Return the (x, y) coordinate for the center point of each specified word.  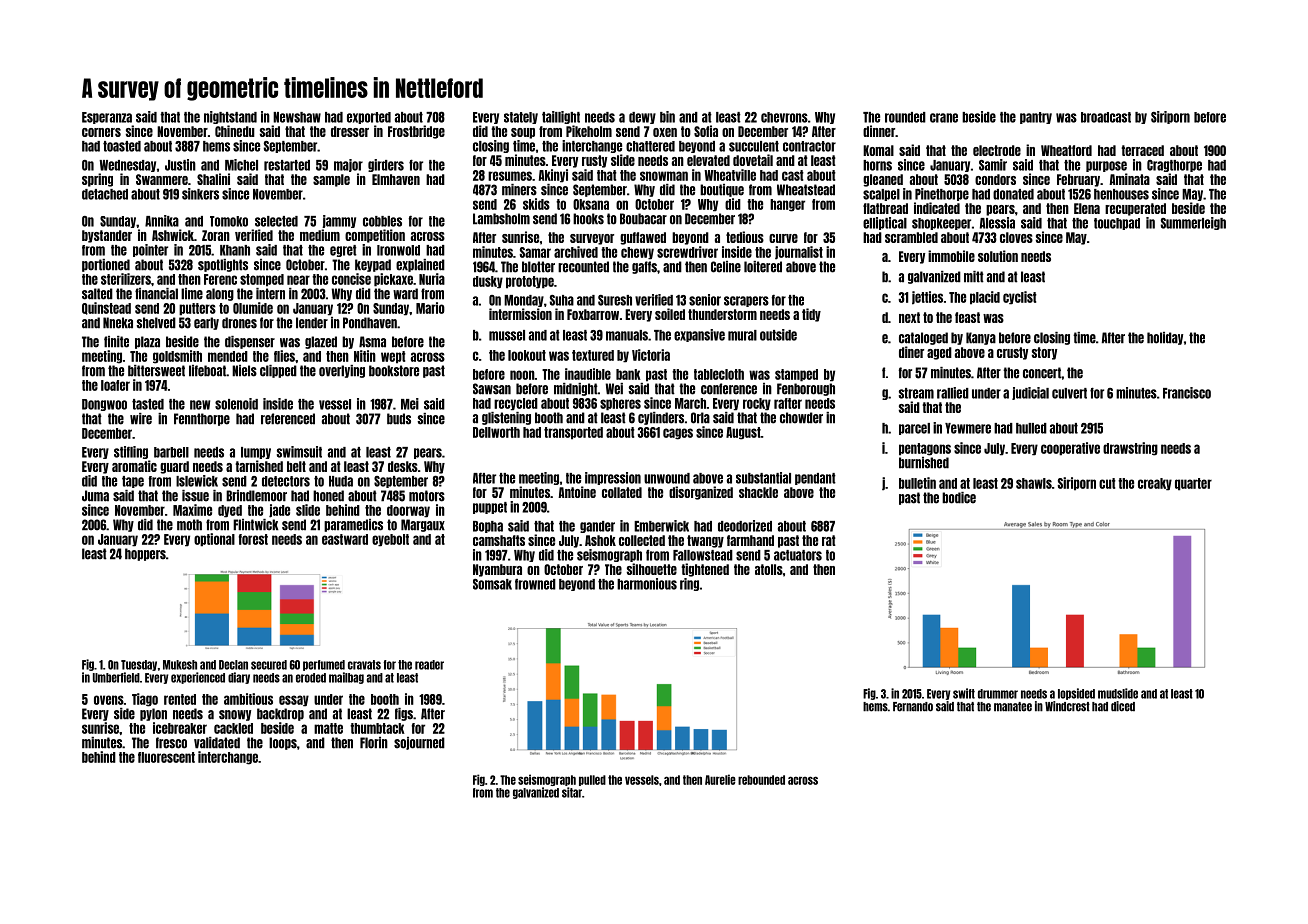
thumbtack (377, 728)
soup (523, 133)
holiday (1165, 338)
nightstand (230, 117)
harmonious (647, 584)
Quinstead (106, 308)
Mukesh (180, 665)
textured (593, 355)
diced (1123, 706)
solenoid (236, 404)
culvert (1069, 393)
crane (944, 118)
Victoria (651, 355)
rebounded (761, 780)
